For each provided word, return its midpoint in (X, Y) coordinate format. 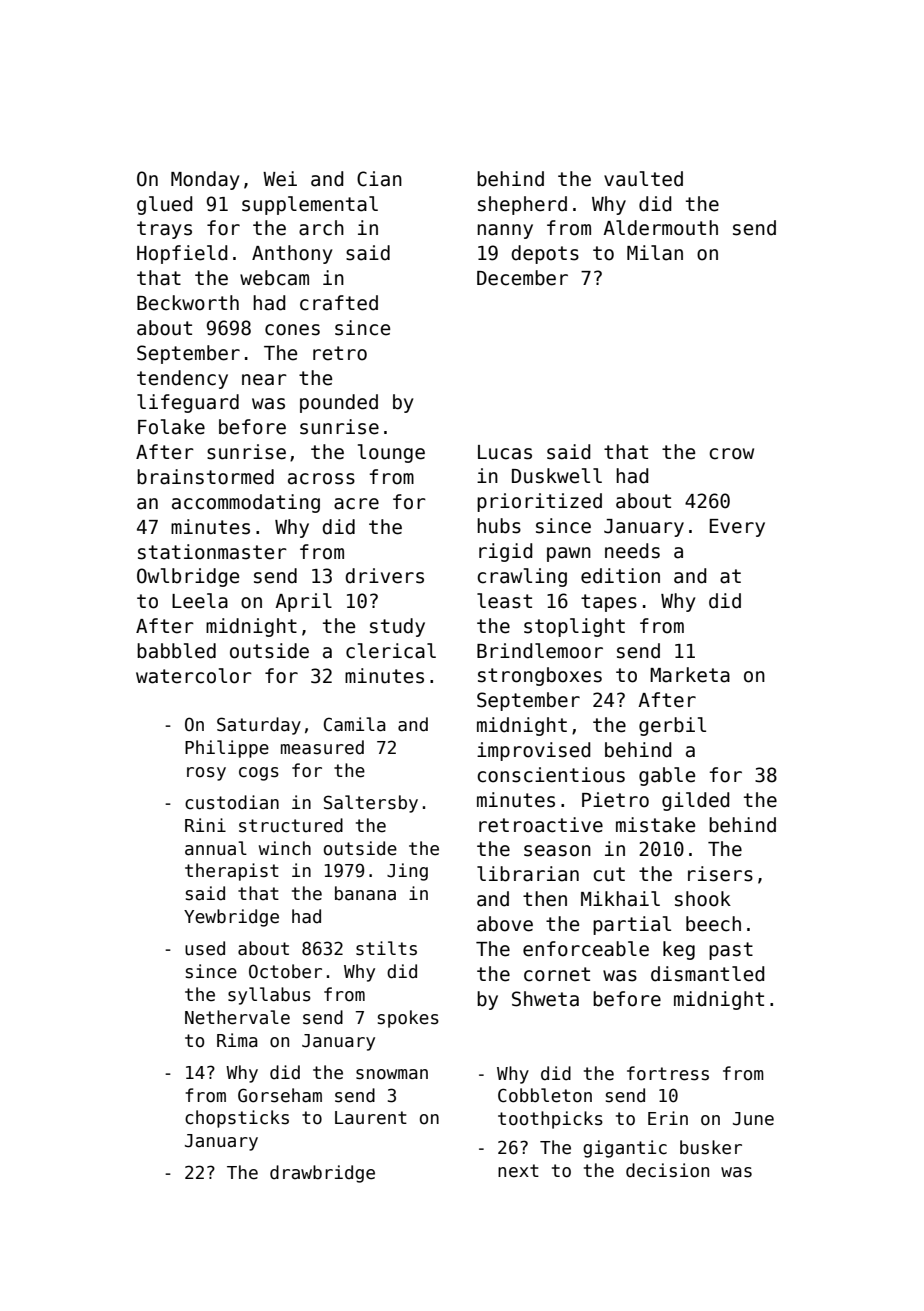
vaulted (643, 179)
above (505, 924)
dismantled (707, 974)
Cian (379, 179)
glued (164, 205)
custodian (232, 802)
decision (667, 1170)
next (518, 1171)
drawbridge (322, 1174)
